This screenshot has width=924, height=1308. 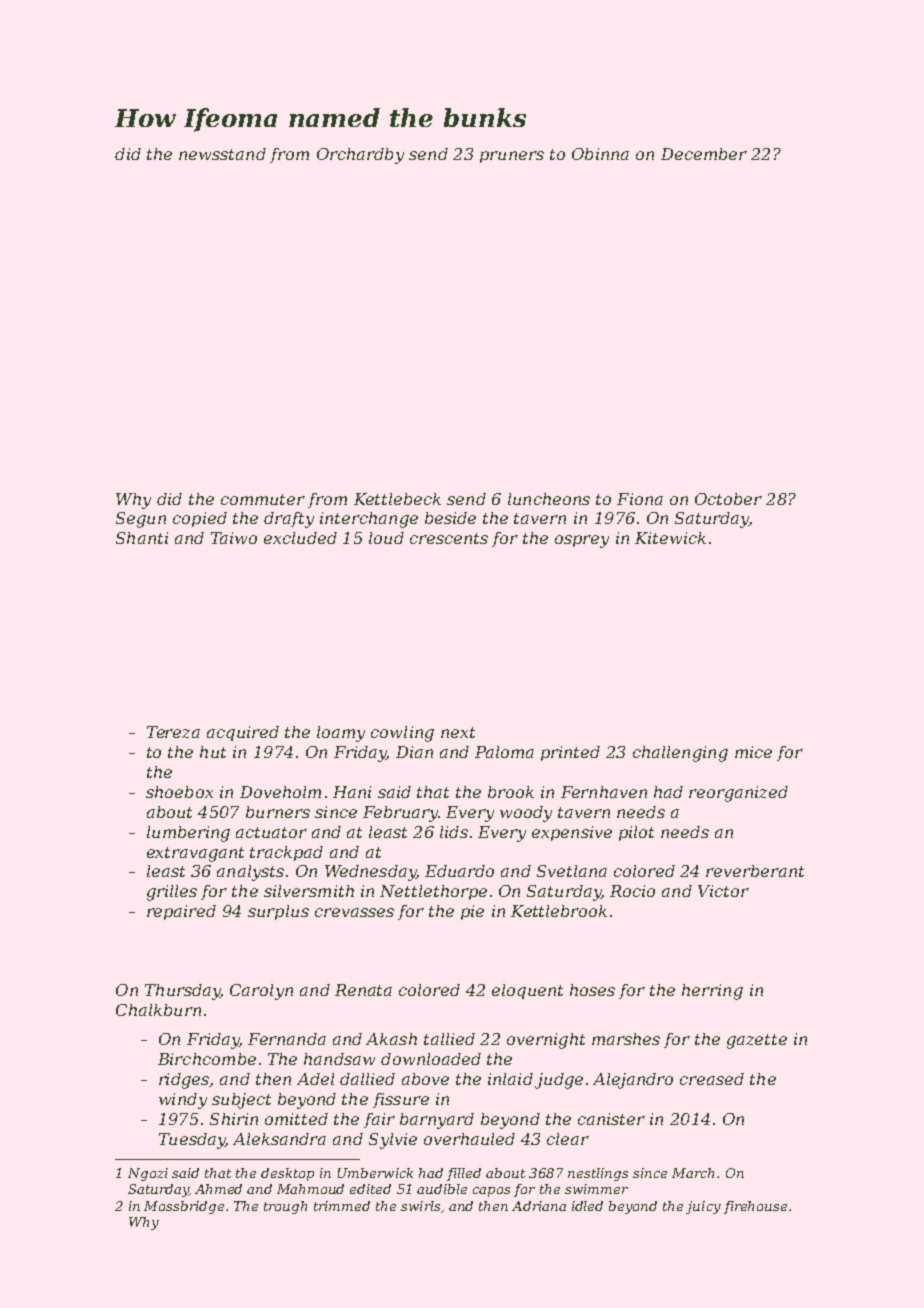 I want to click on Adriana, so click(x=539, y=1206).
